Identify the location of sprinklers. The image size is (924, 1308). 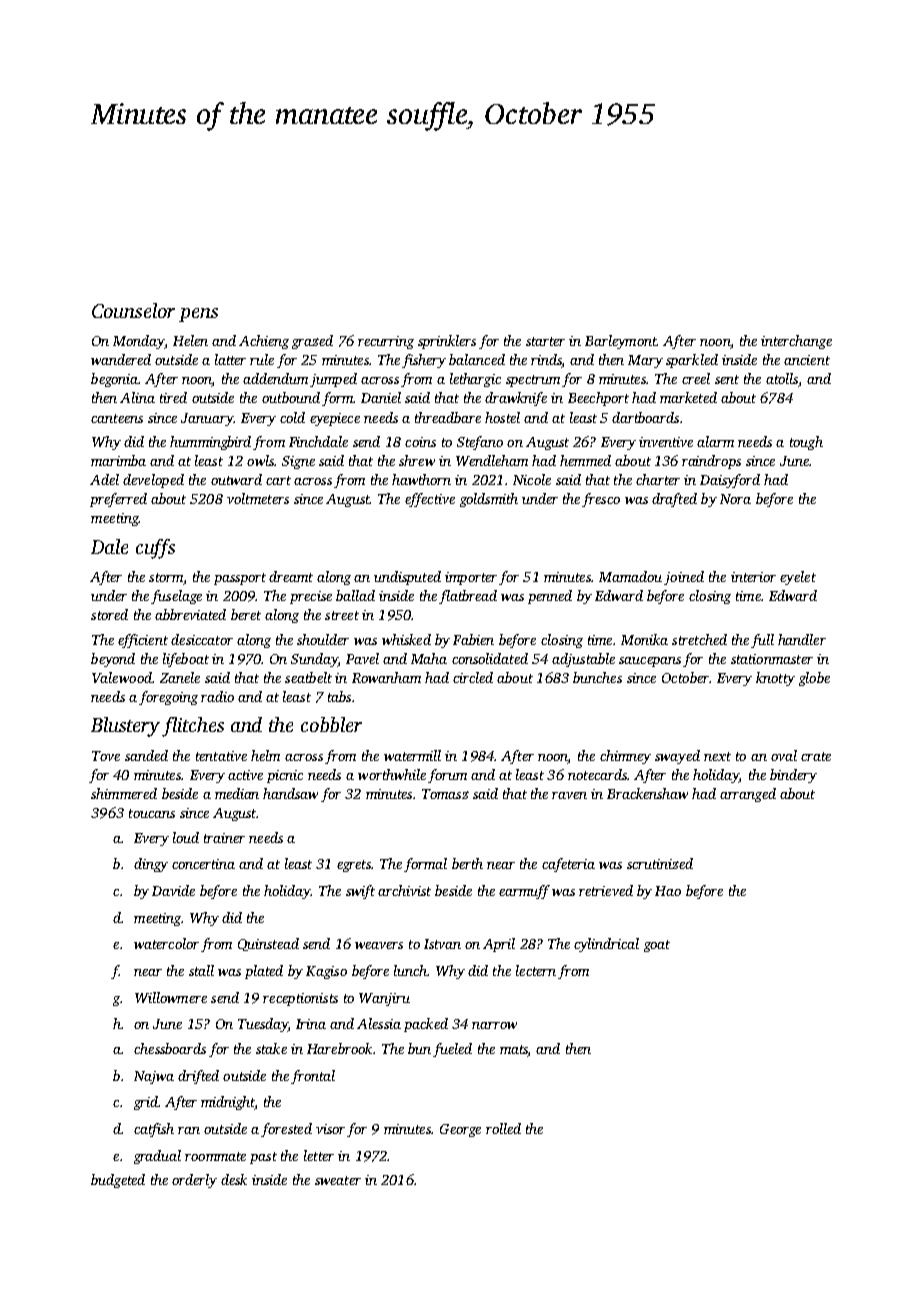
(447, 342).
